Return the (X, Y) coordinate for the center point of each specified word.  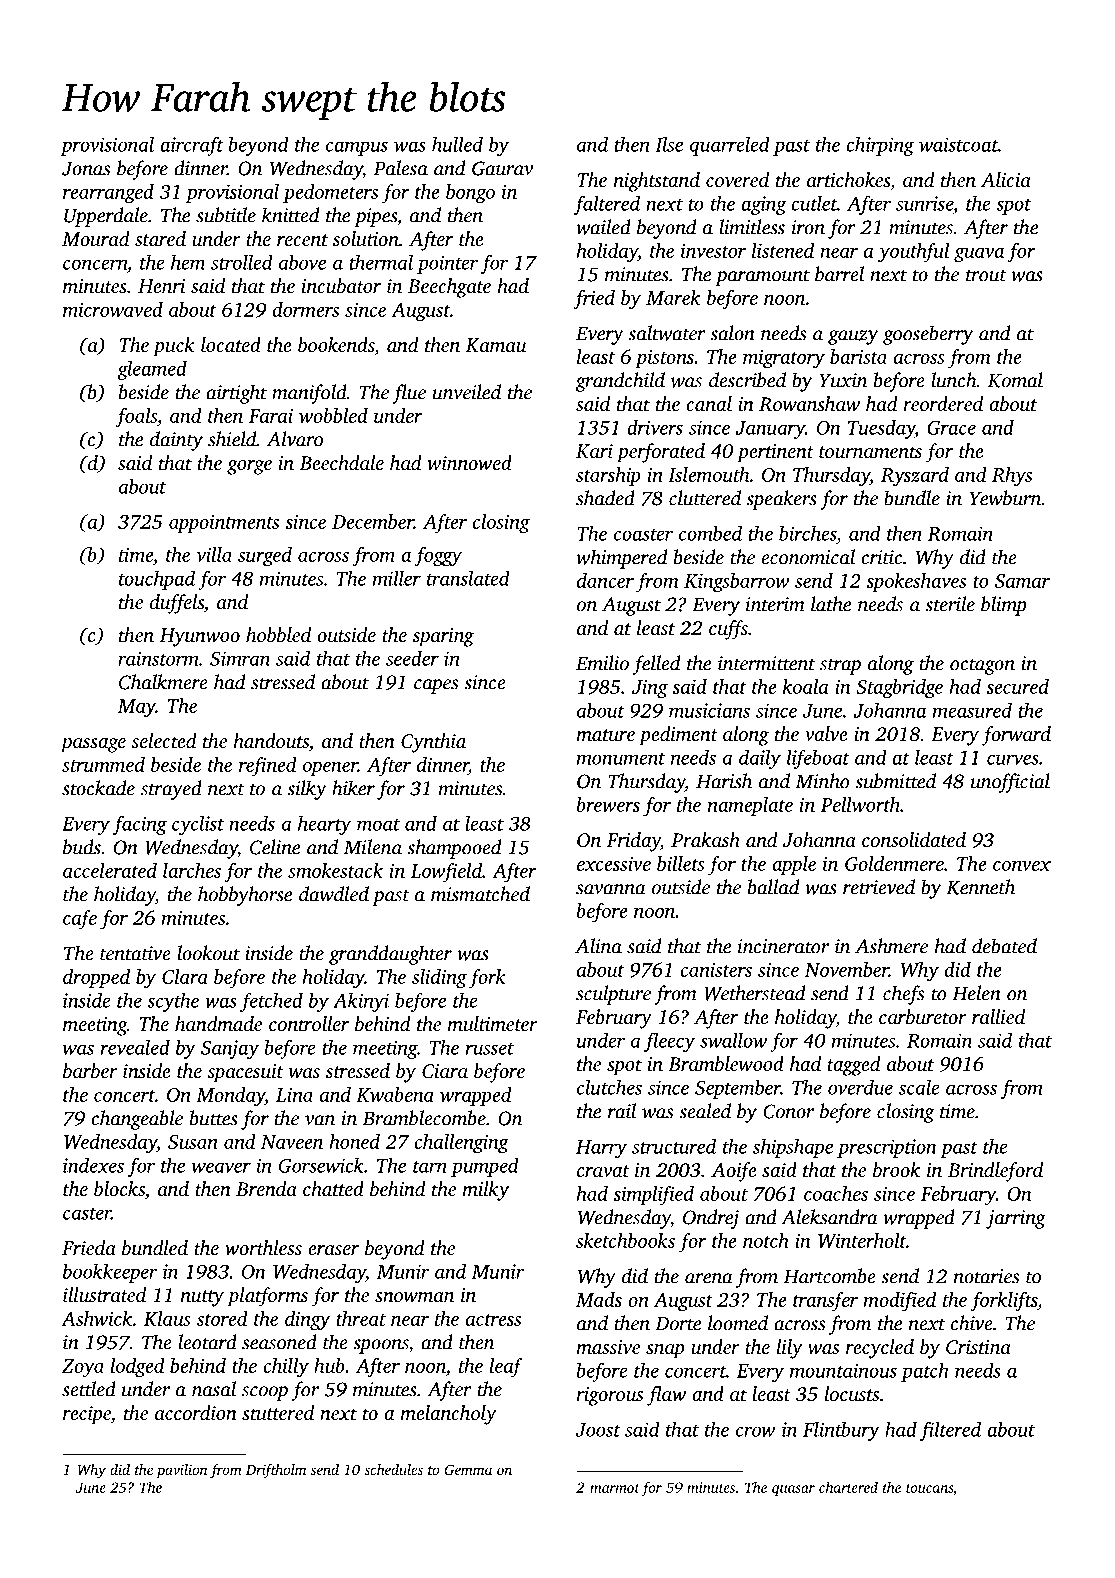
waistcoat (958, 144)
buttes (214, 1118)
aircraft (192, 146)
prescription (887, 1148)
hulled (457, 144)
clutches (609, 1087)
